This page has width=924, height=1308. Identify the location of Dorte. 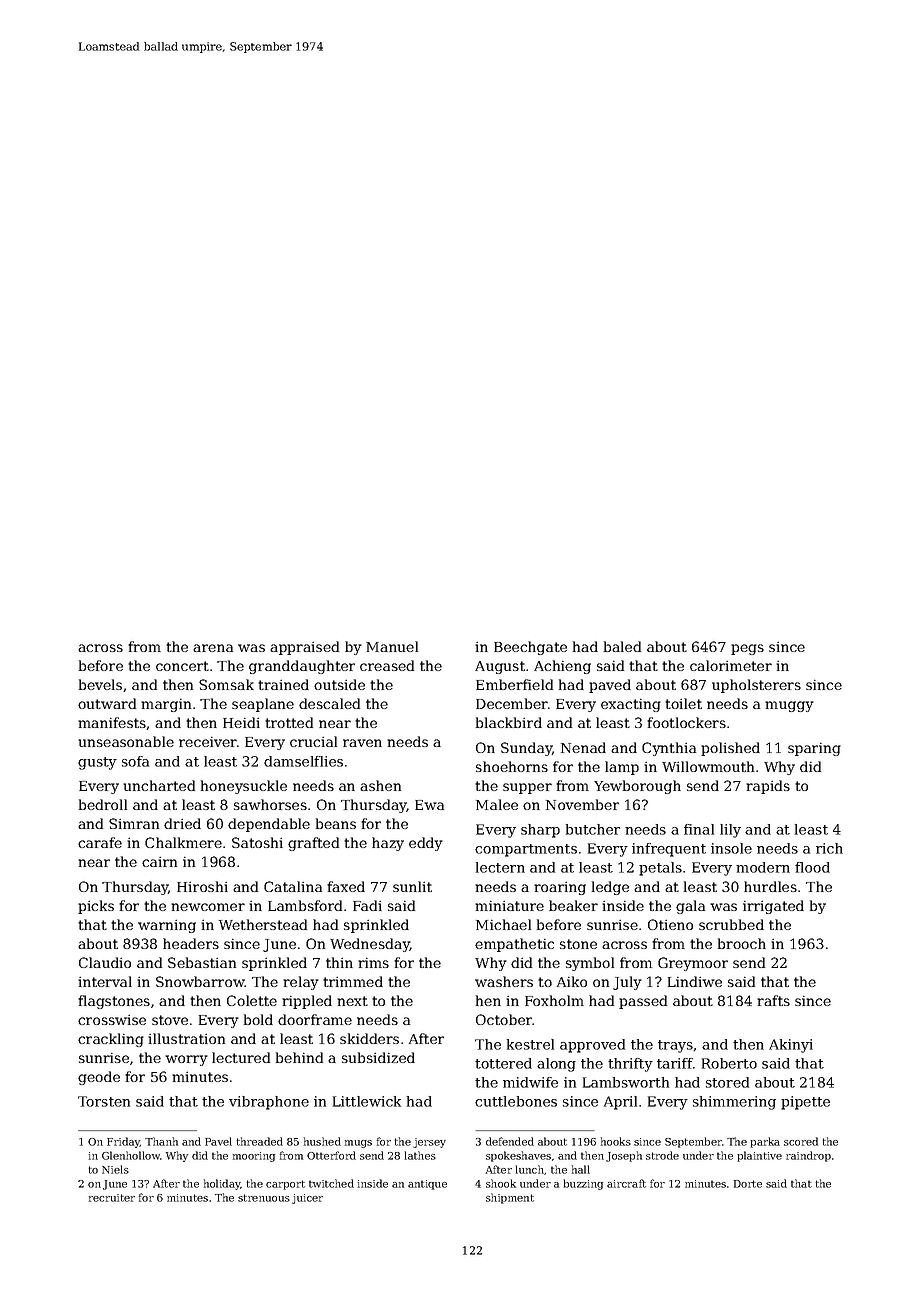
(748, 1184).
